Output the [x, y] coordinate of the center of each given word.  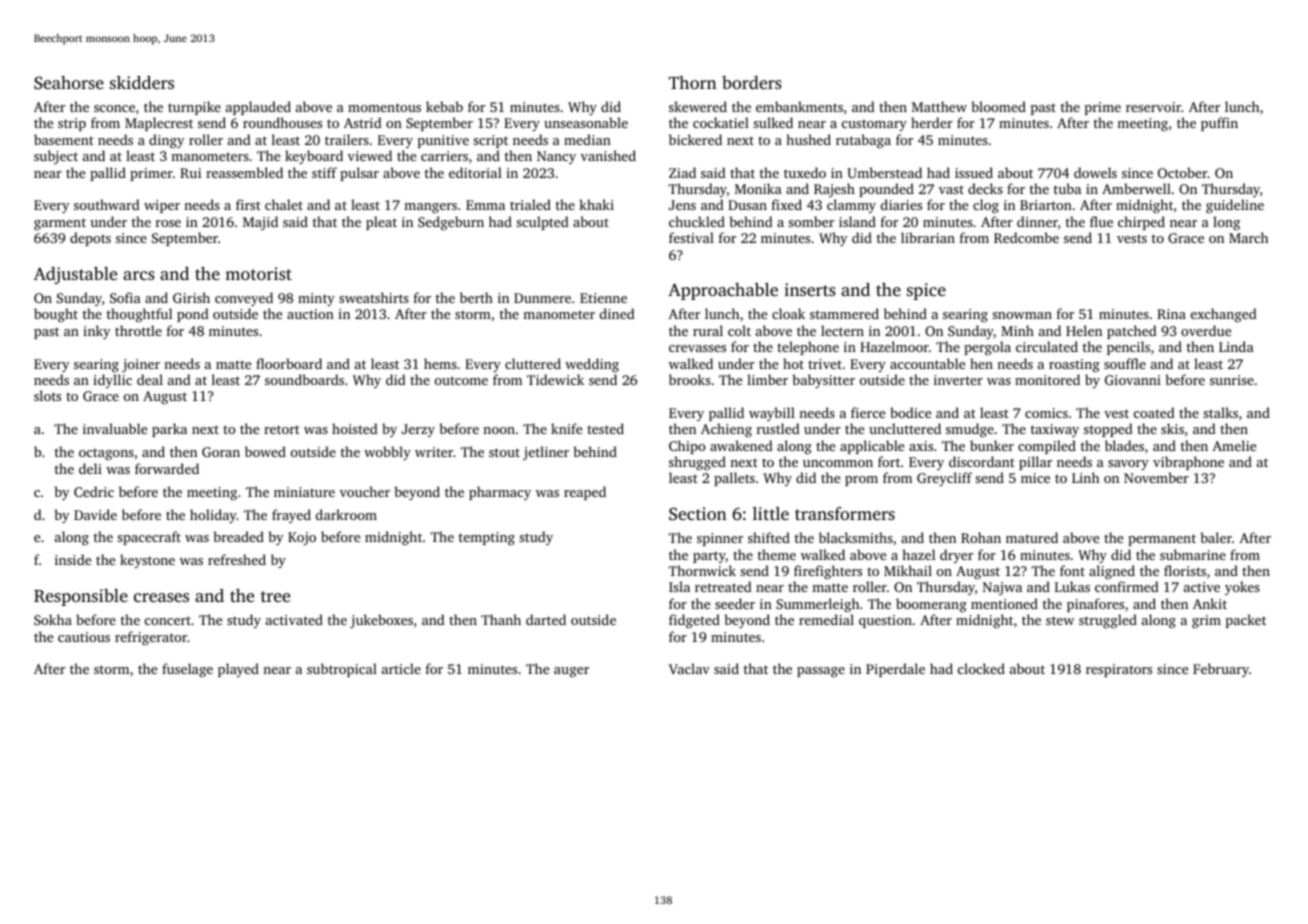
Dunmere [542, 298]
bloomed [998, 106]
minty [316, 299]
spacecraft [149, 538]
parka [169, 430]
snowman [1022, 315]
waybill [772, 414]
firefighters [828, 572]
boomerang [931, 605]
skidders [142, 82]
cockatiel [721, 122]
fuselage [187, 670]
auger [571, 672]
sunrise [1232, 380]
